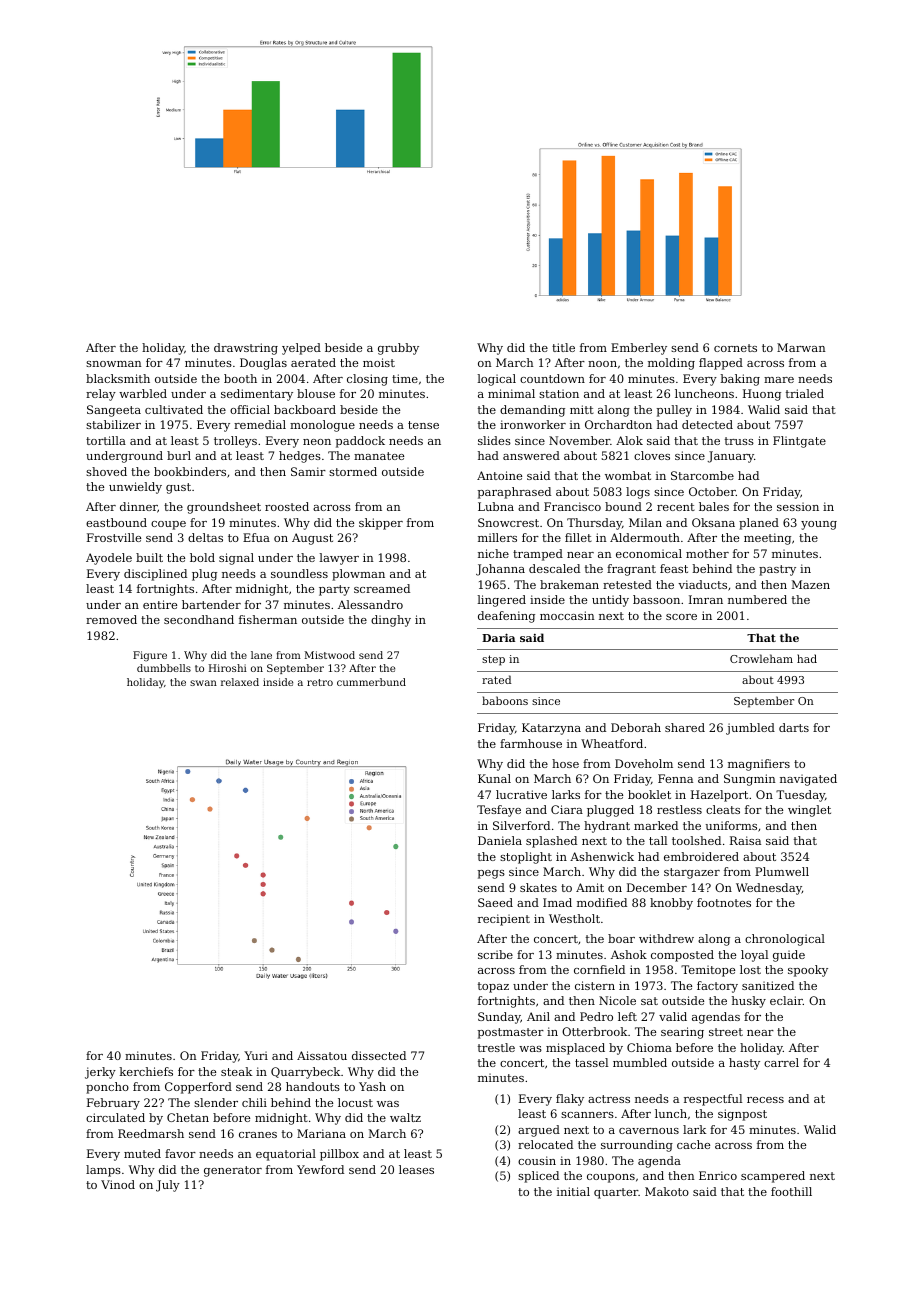 This screenshot has width=924, height=1308. What do you see at coordinates (491, 874) in the screenshot?
I see `pegs` at bounding box center [491, 874].
